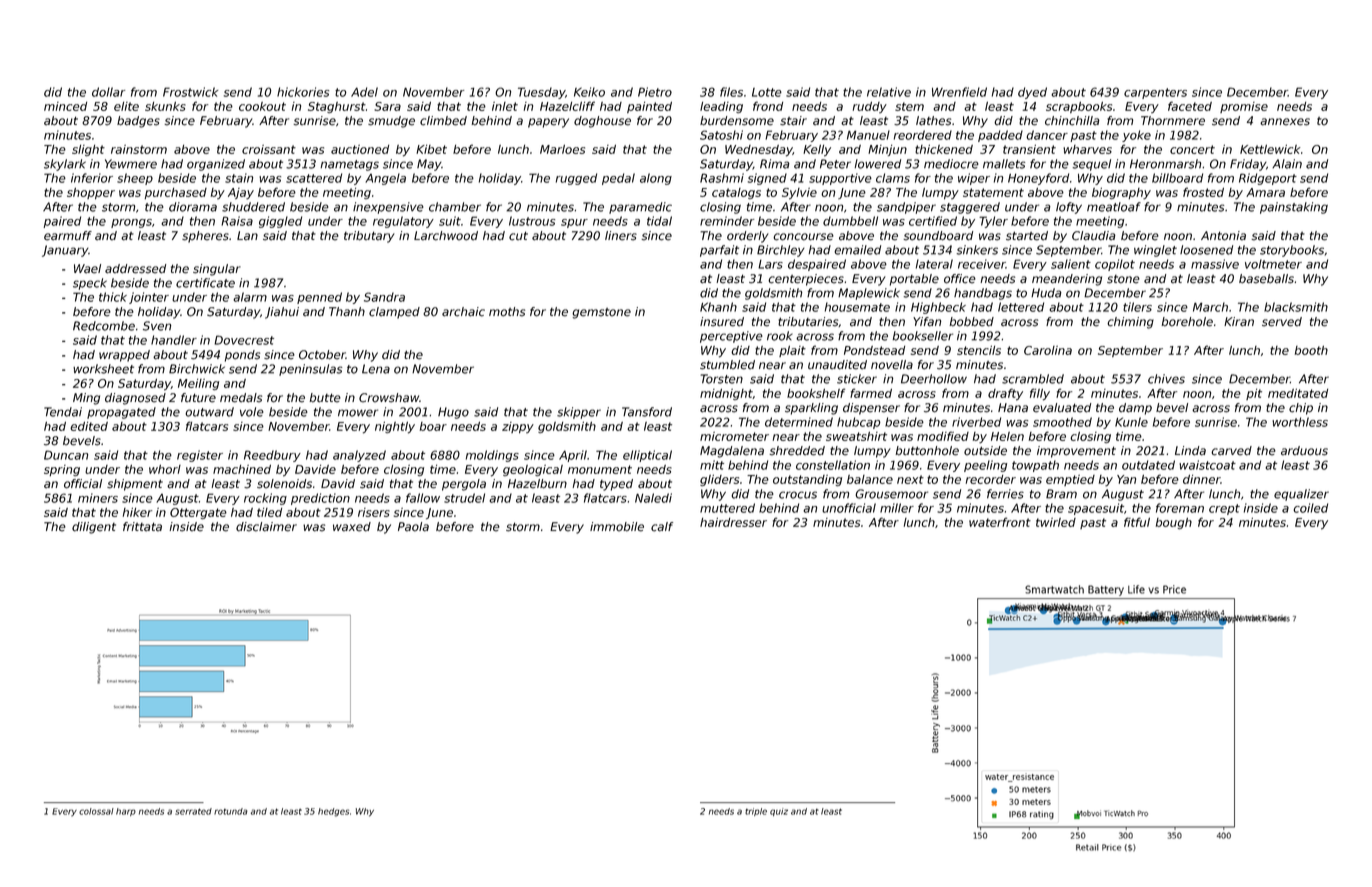 This screenshot has height=887, width=1372. I want to click on Kibet, so click(431, 149).
